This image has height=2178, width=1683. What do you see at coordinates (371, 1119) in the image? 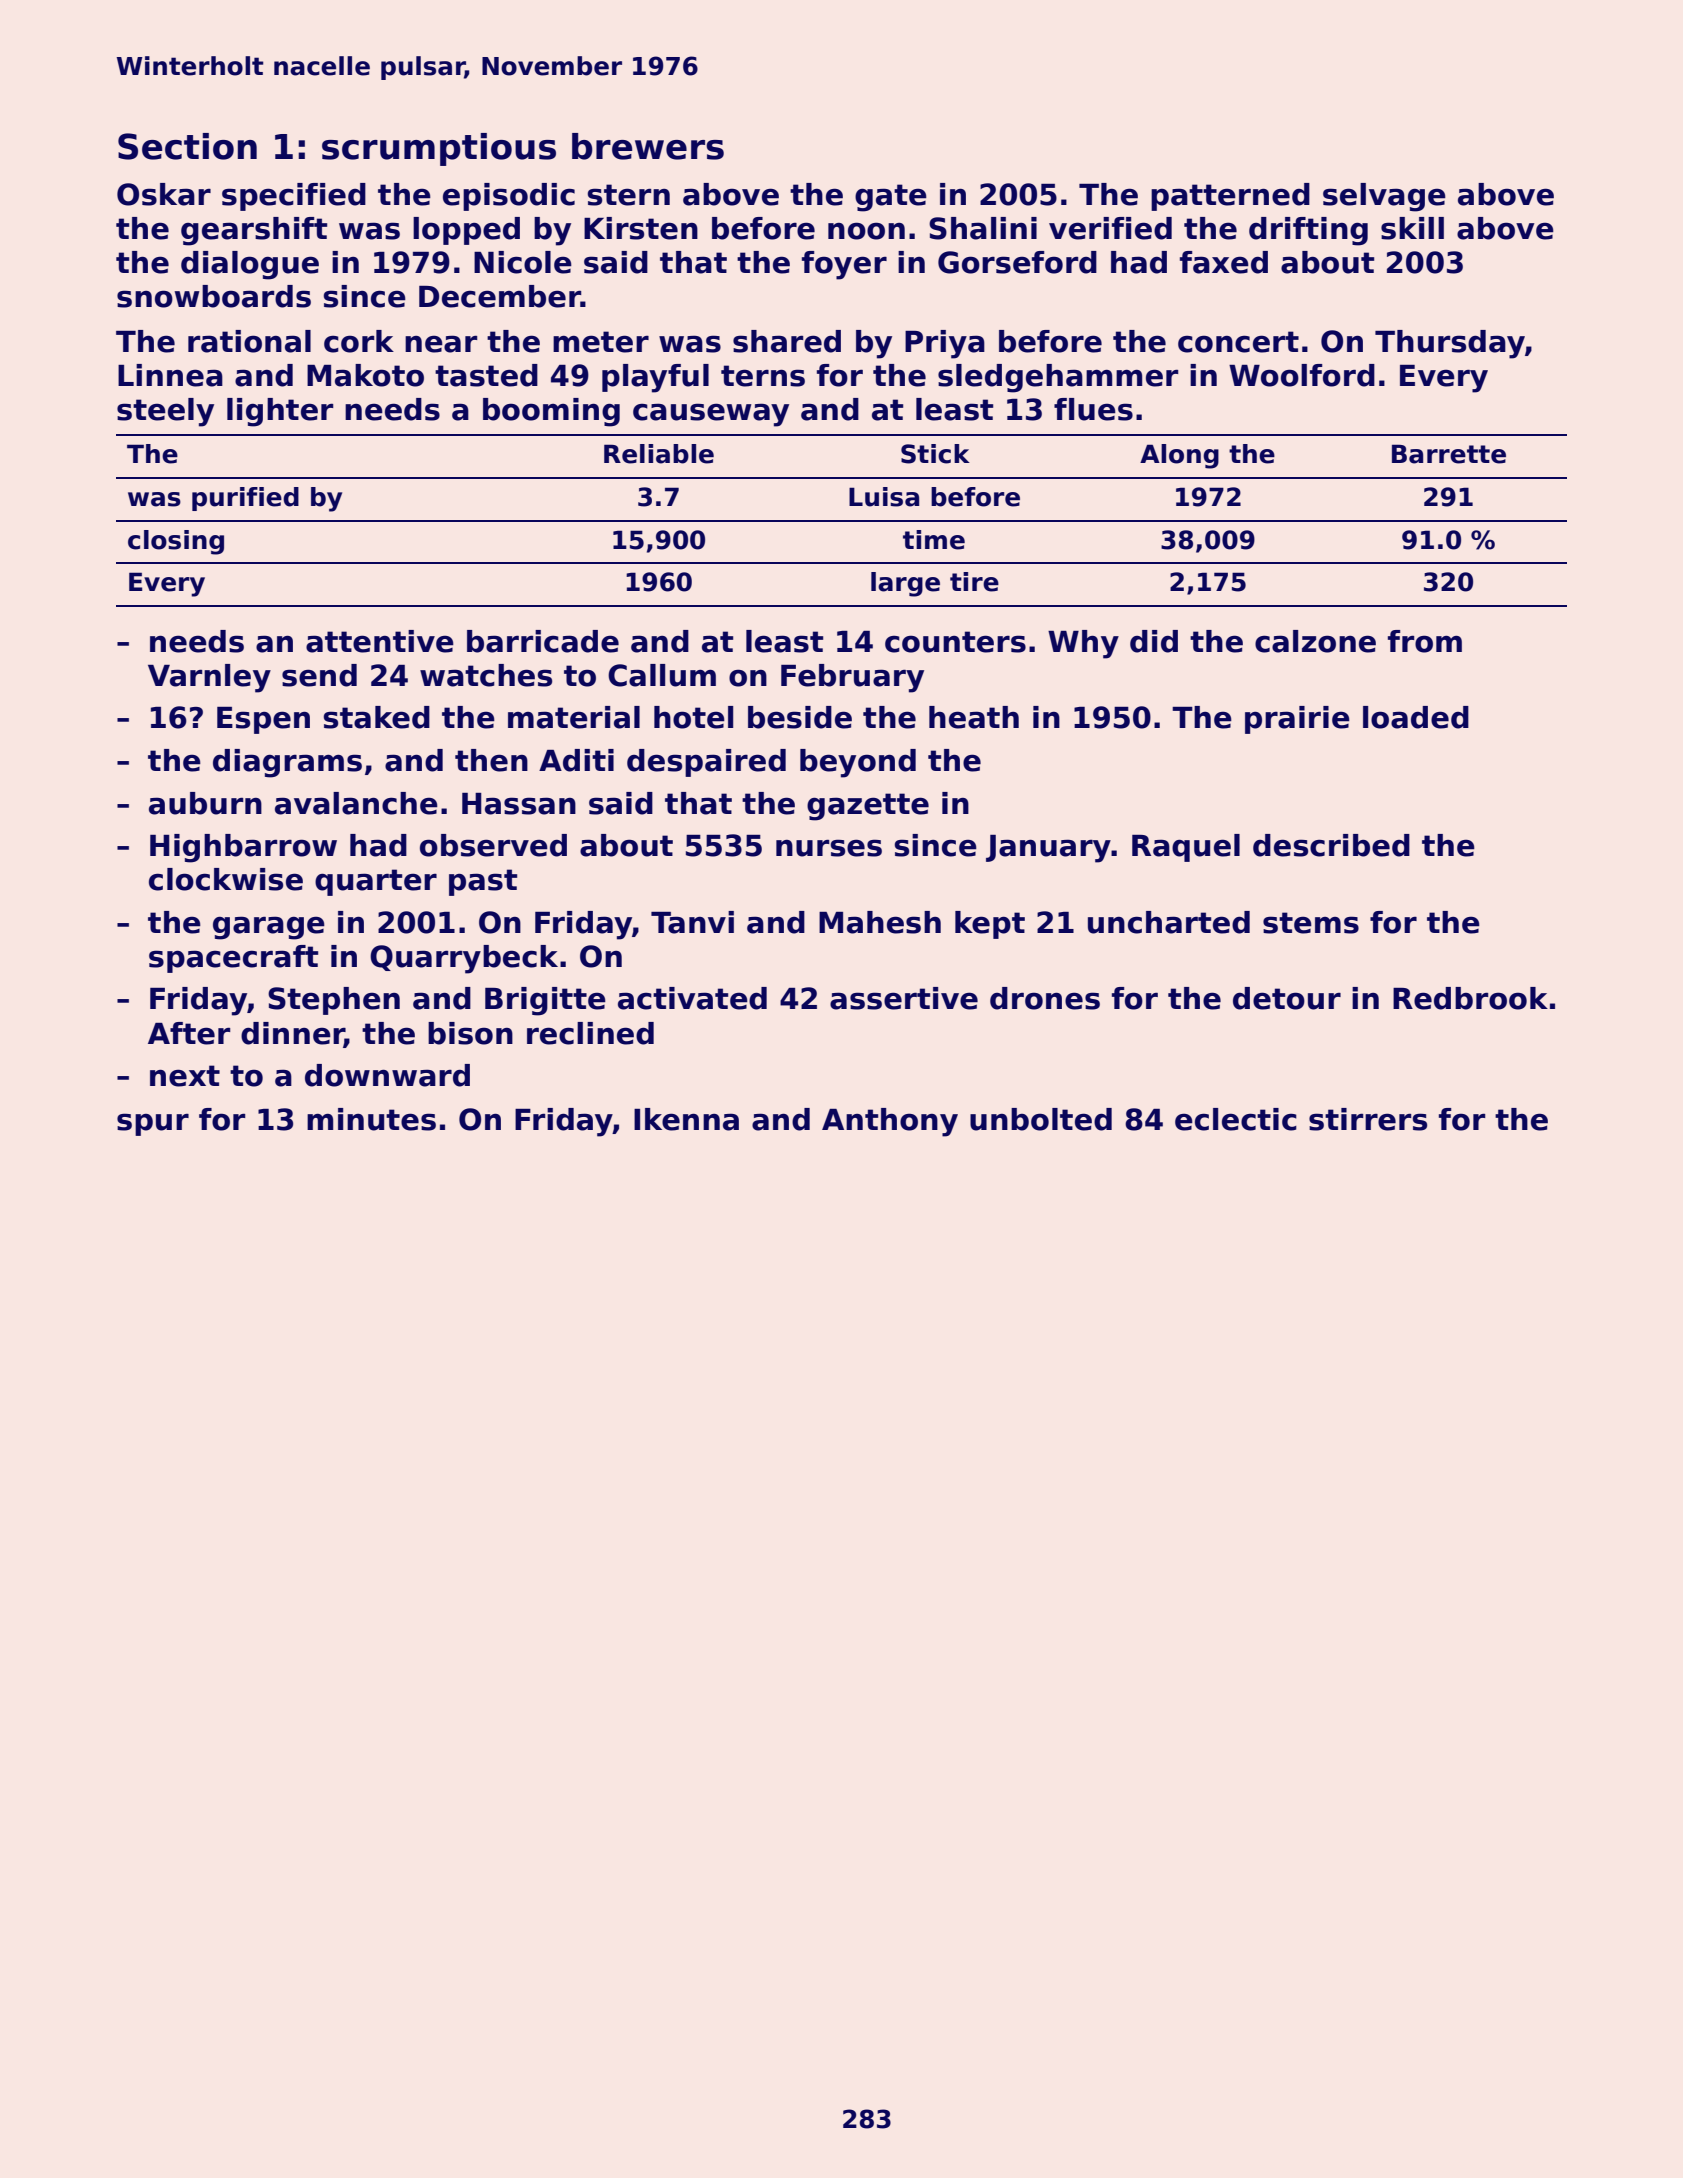
I see `minutes` at bounding box center [371, 1119].
